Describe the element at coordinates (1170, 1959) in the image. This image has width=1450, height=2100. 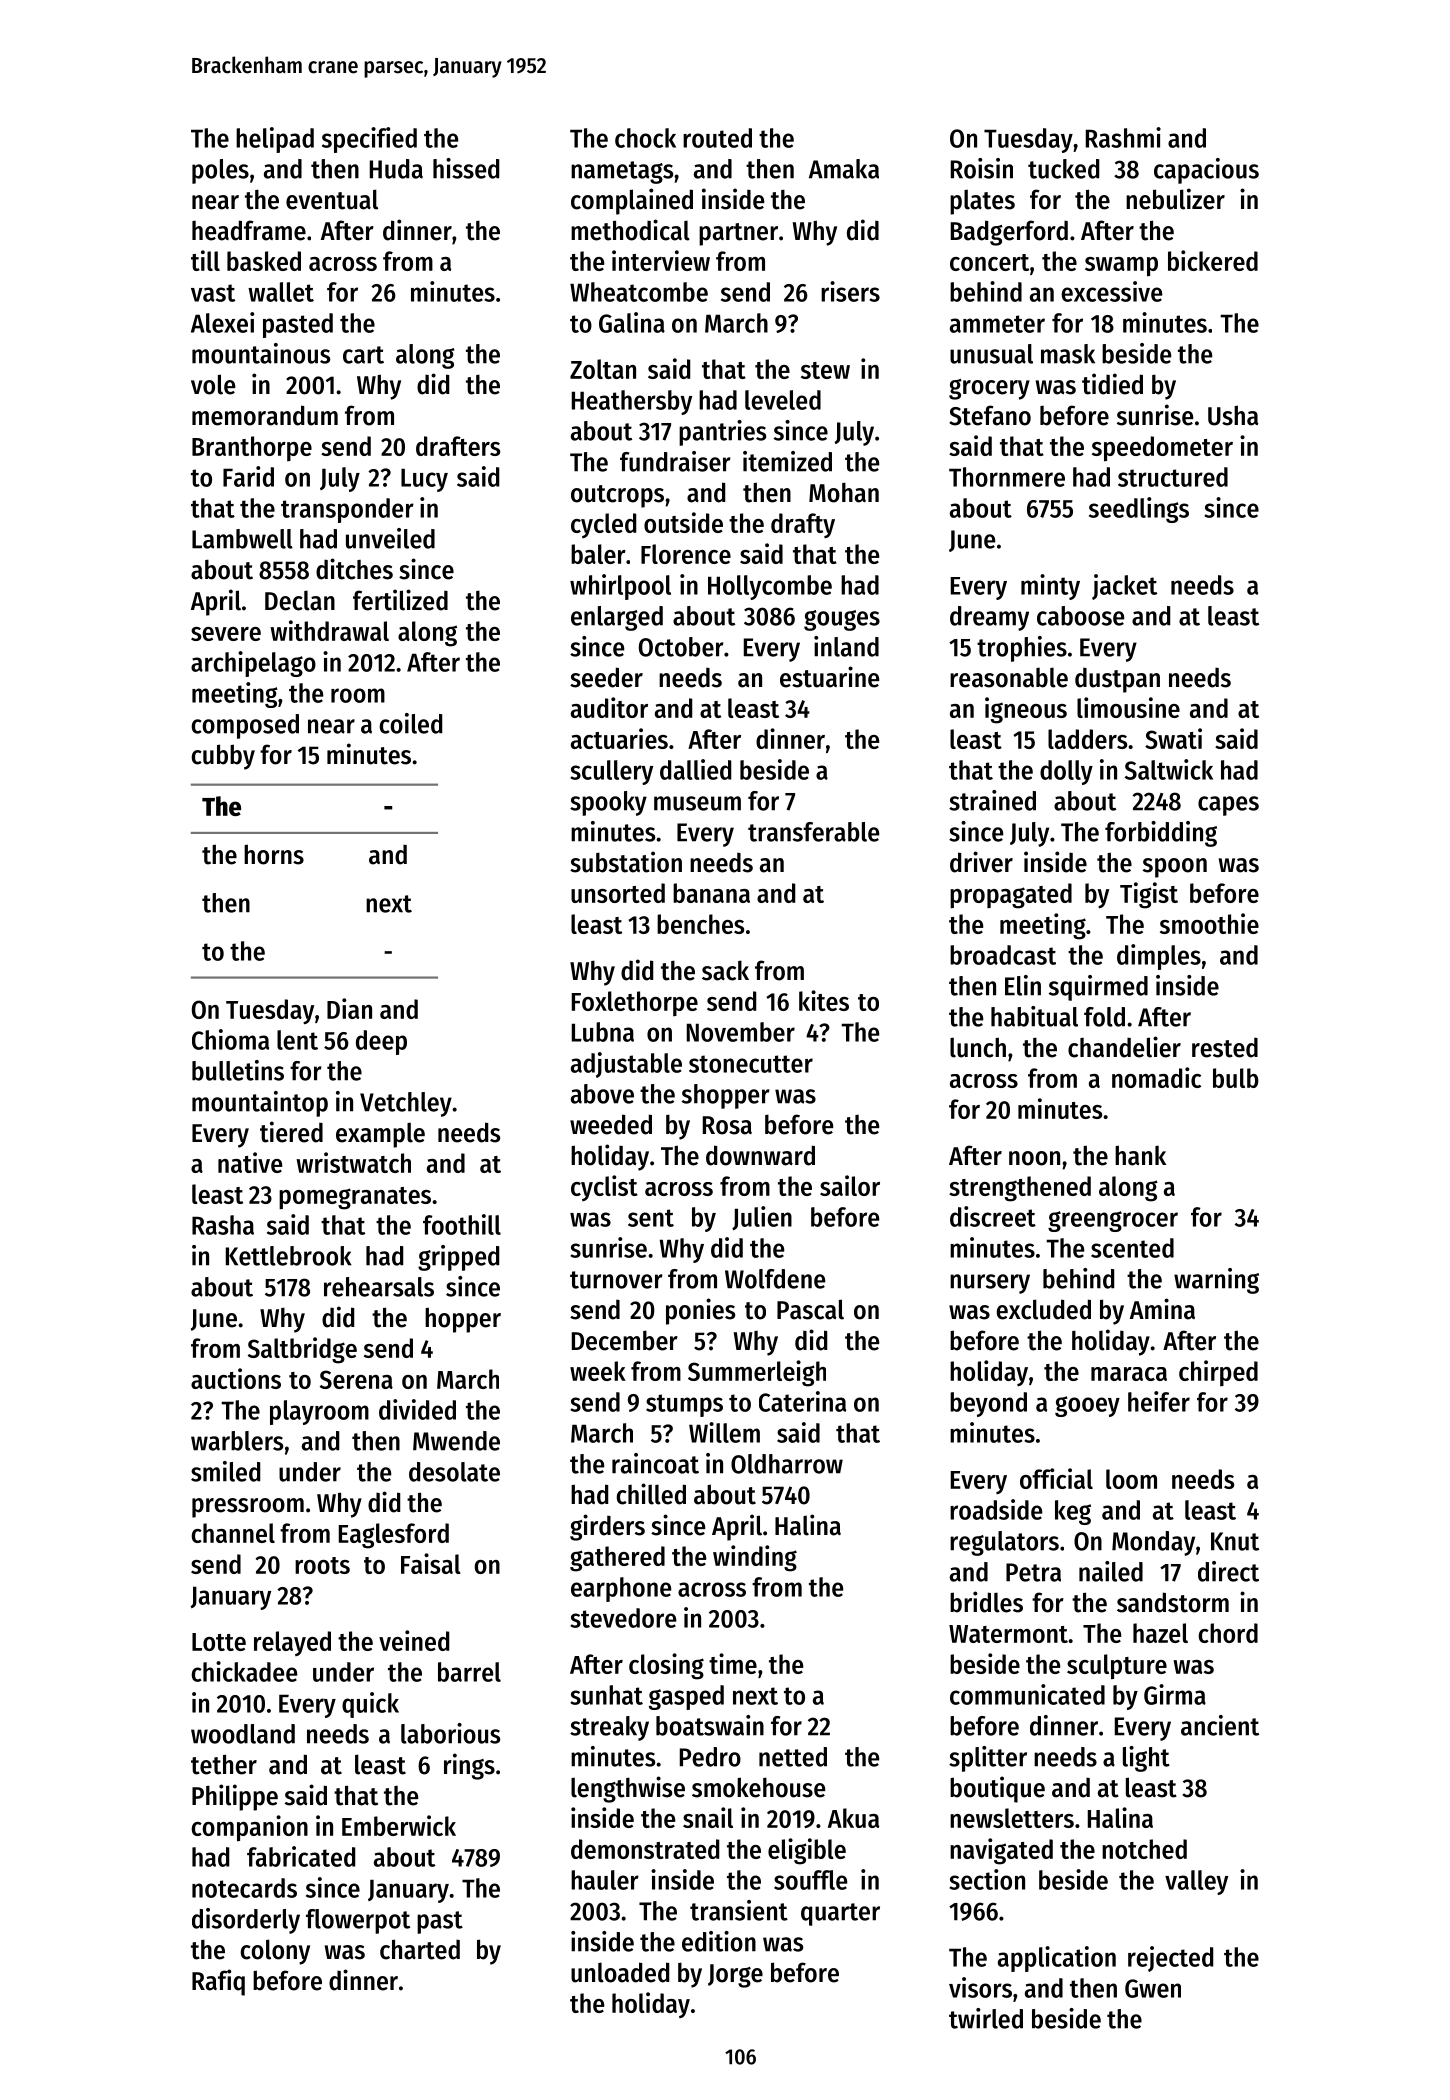
I see `rejected` at that location.
